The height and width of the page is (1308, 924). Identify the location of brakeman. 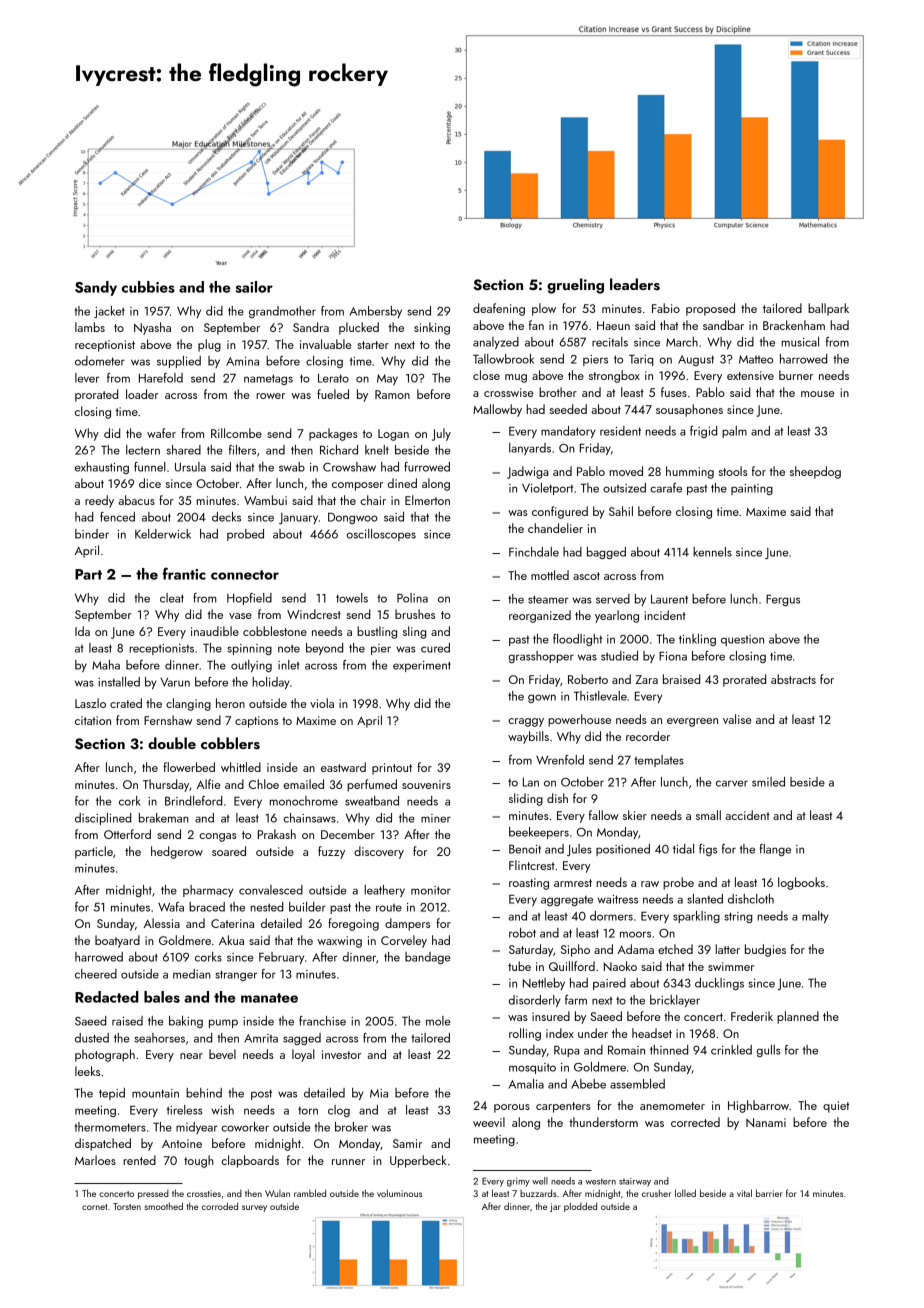
(164, 818).
